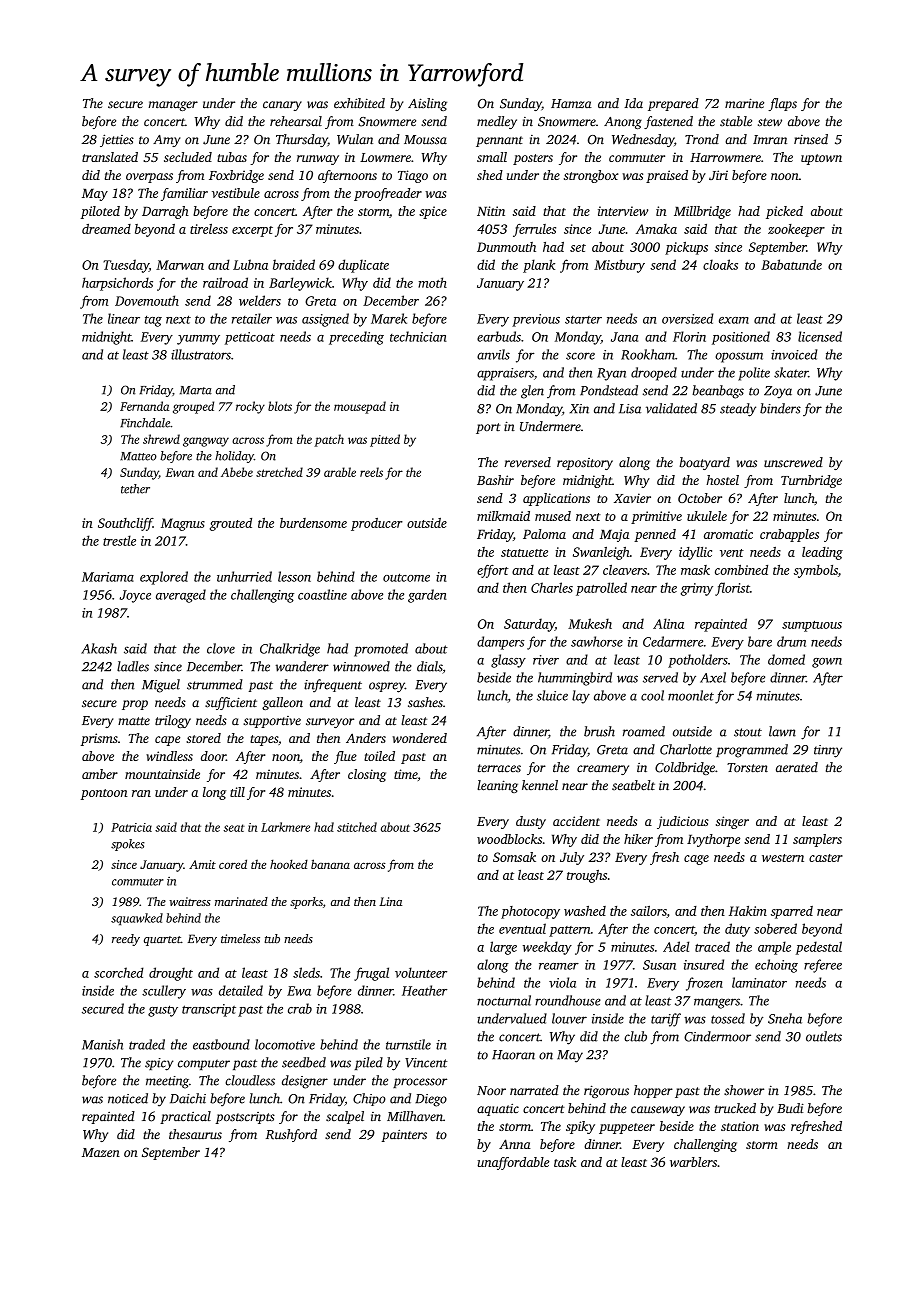  I want to click on banana, so click(330, 864).
